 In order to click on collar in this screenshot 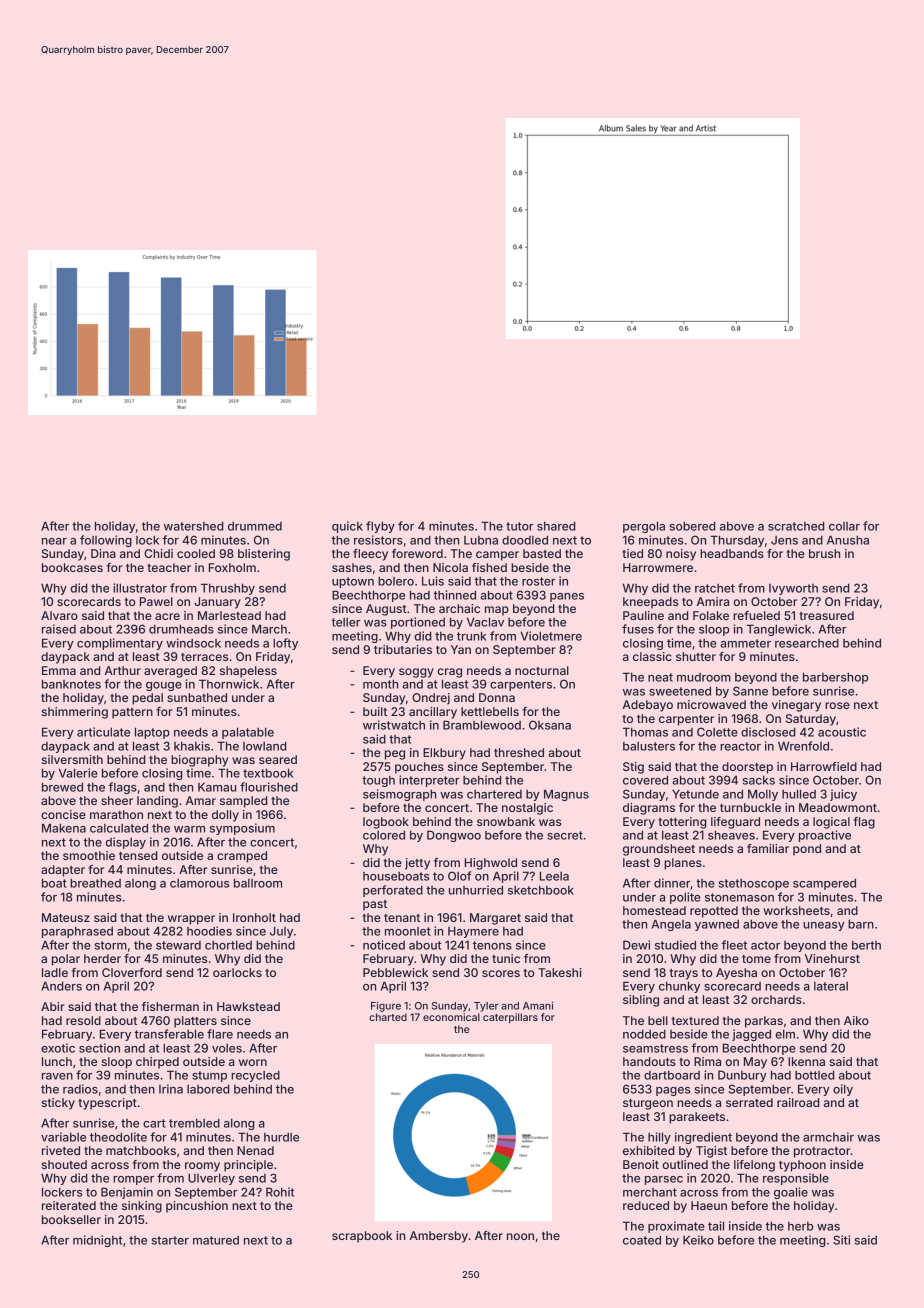, I will do `click(844, 526)`.
